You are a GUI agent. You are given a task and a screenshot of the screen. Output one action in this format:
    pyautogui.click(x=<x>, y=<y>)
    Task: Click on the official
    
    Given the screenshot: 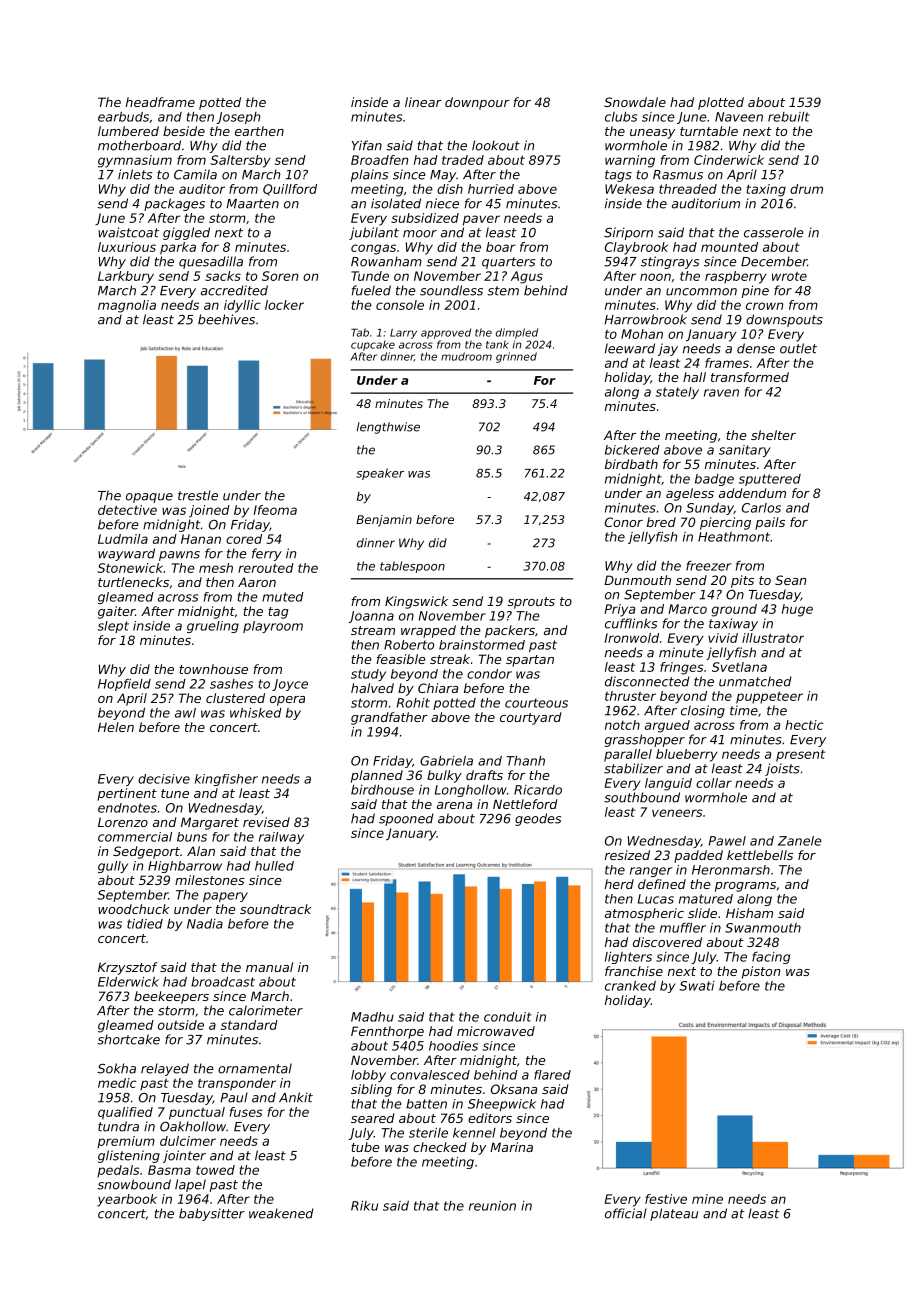 What is the action you would take?
    pyautogui.click(x=626, y=1213)
